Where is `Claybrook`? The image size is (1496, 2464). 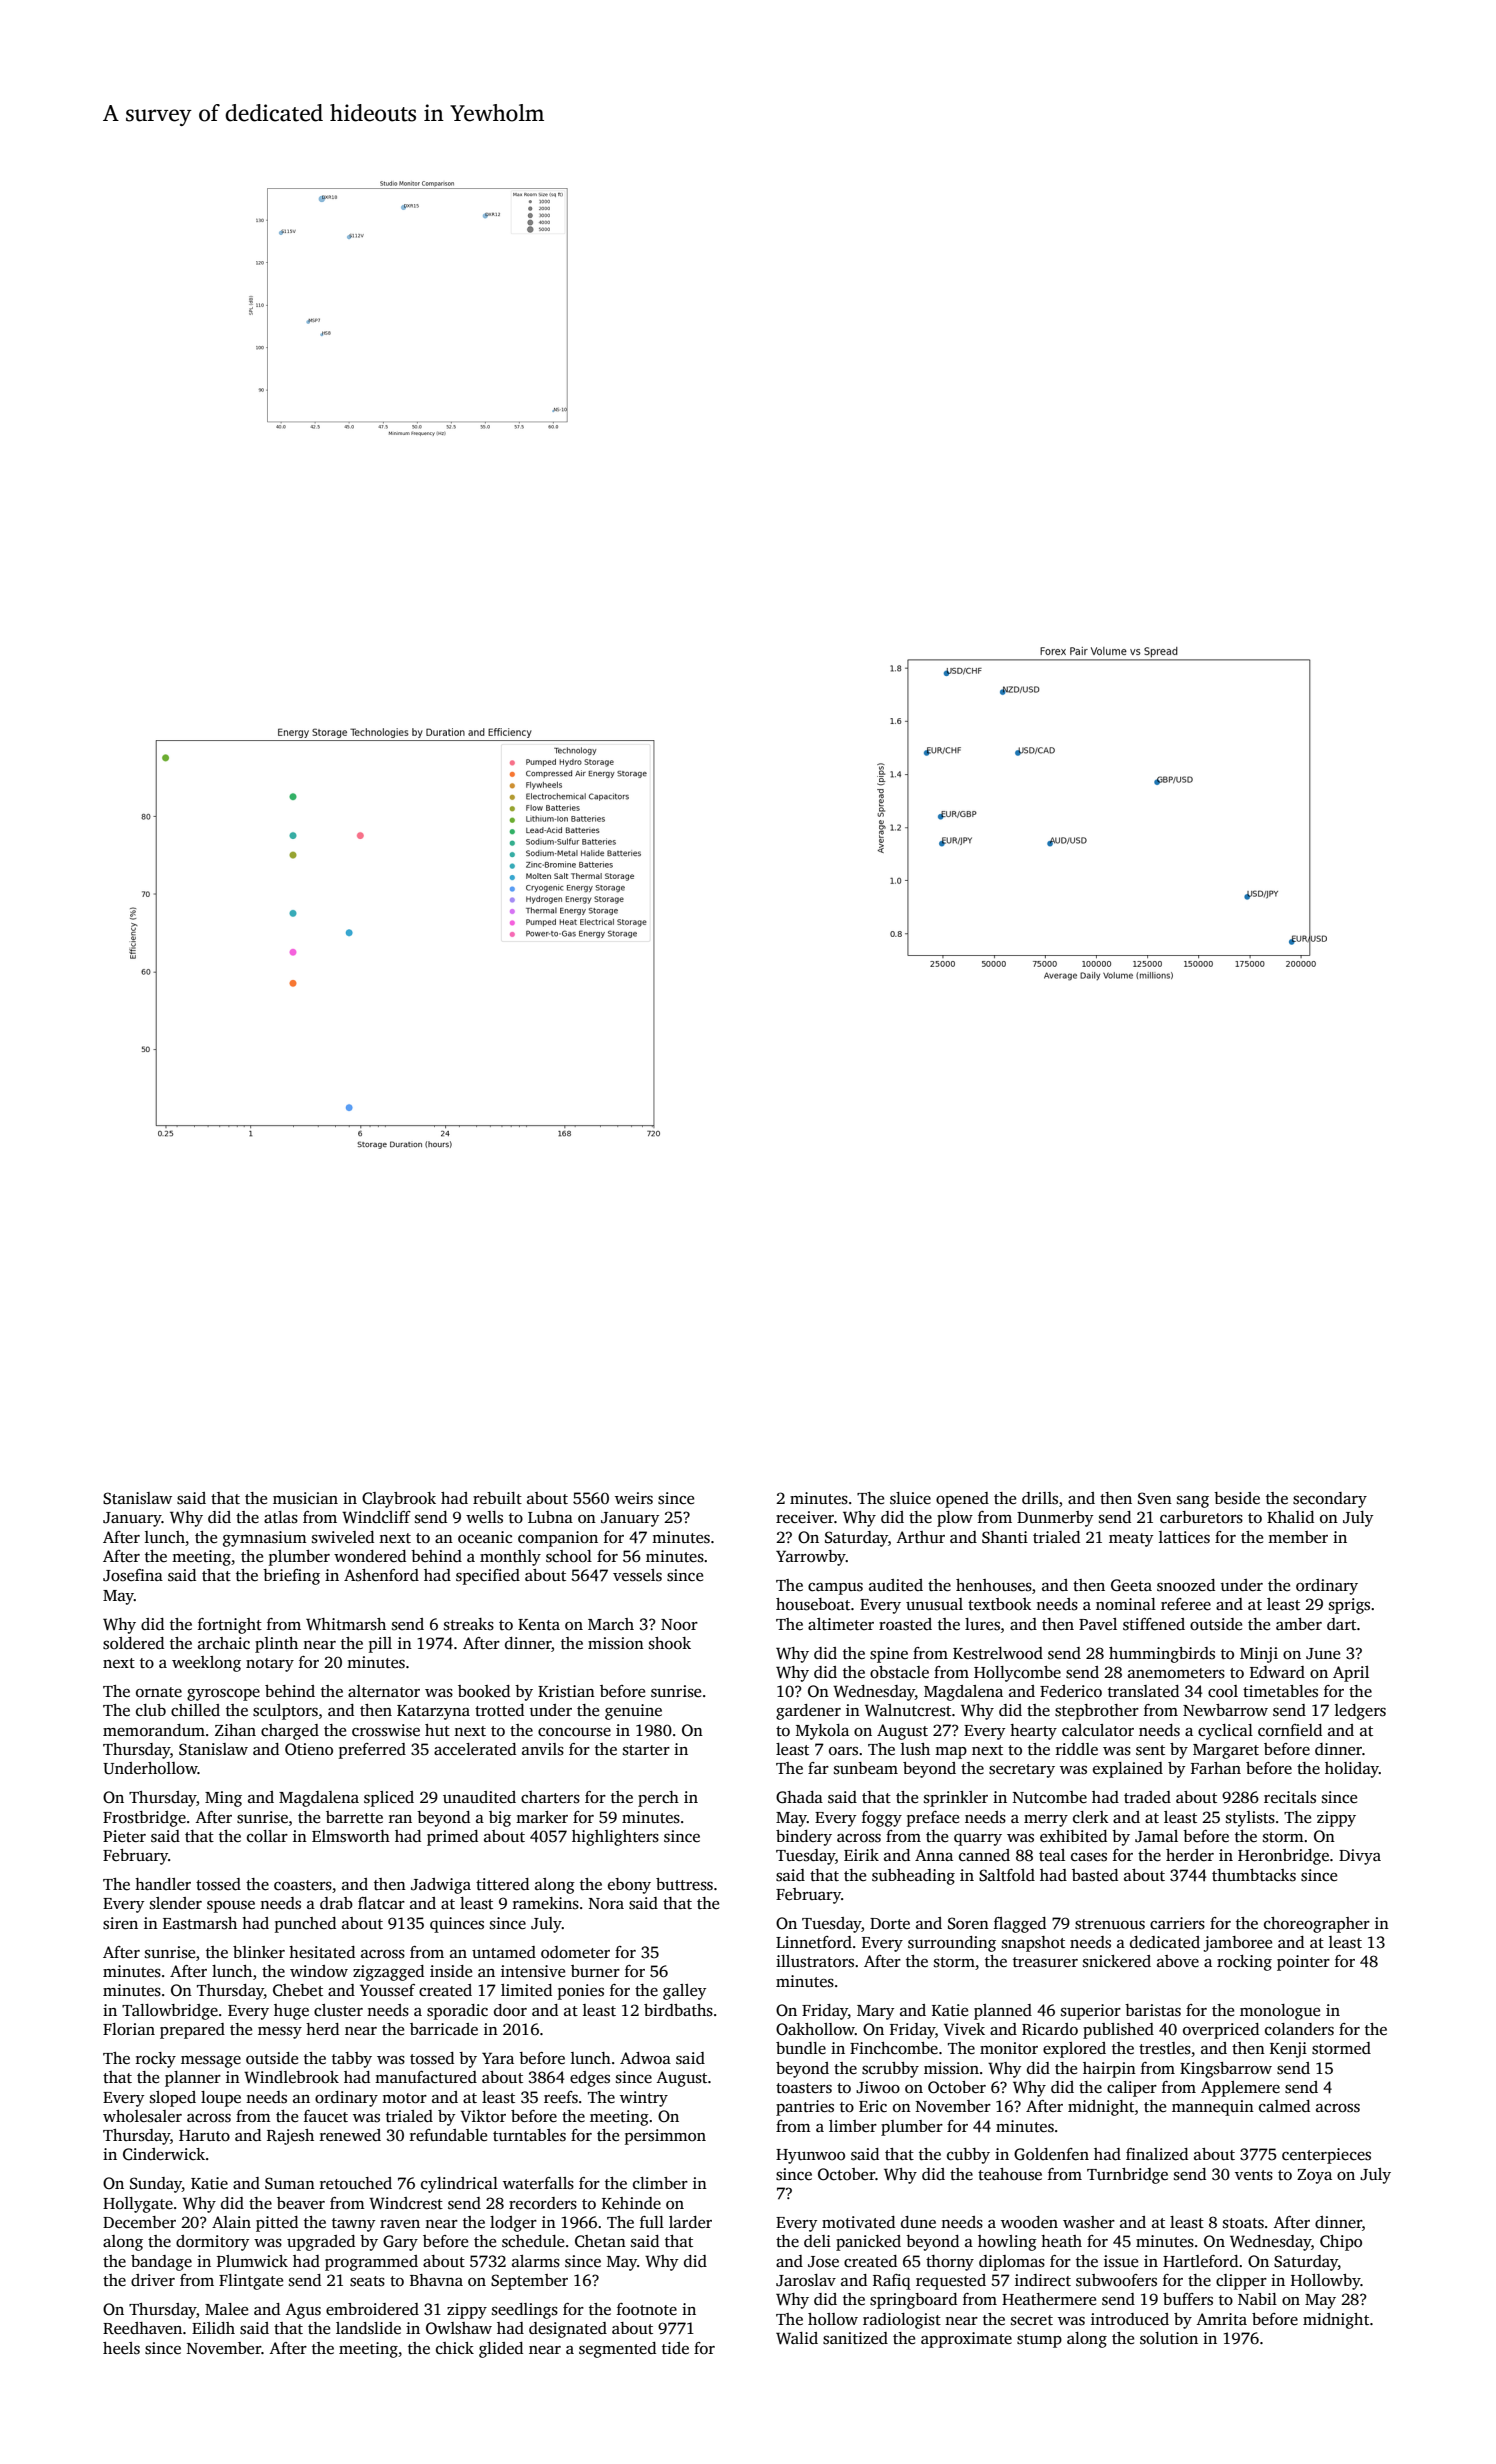
Claybrook is located at coordinates (399, 1500).
